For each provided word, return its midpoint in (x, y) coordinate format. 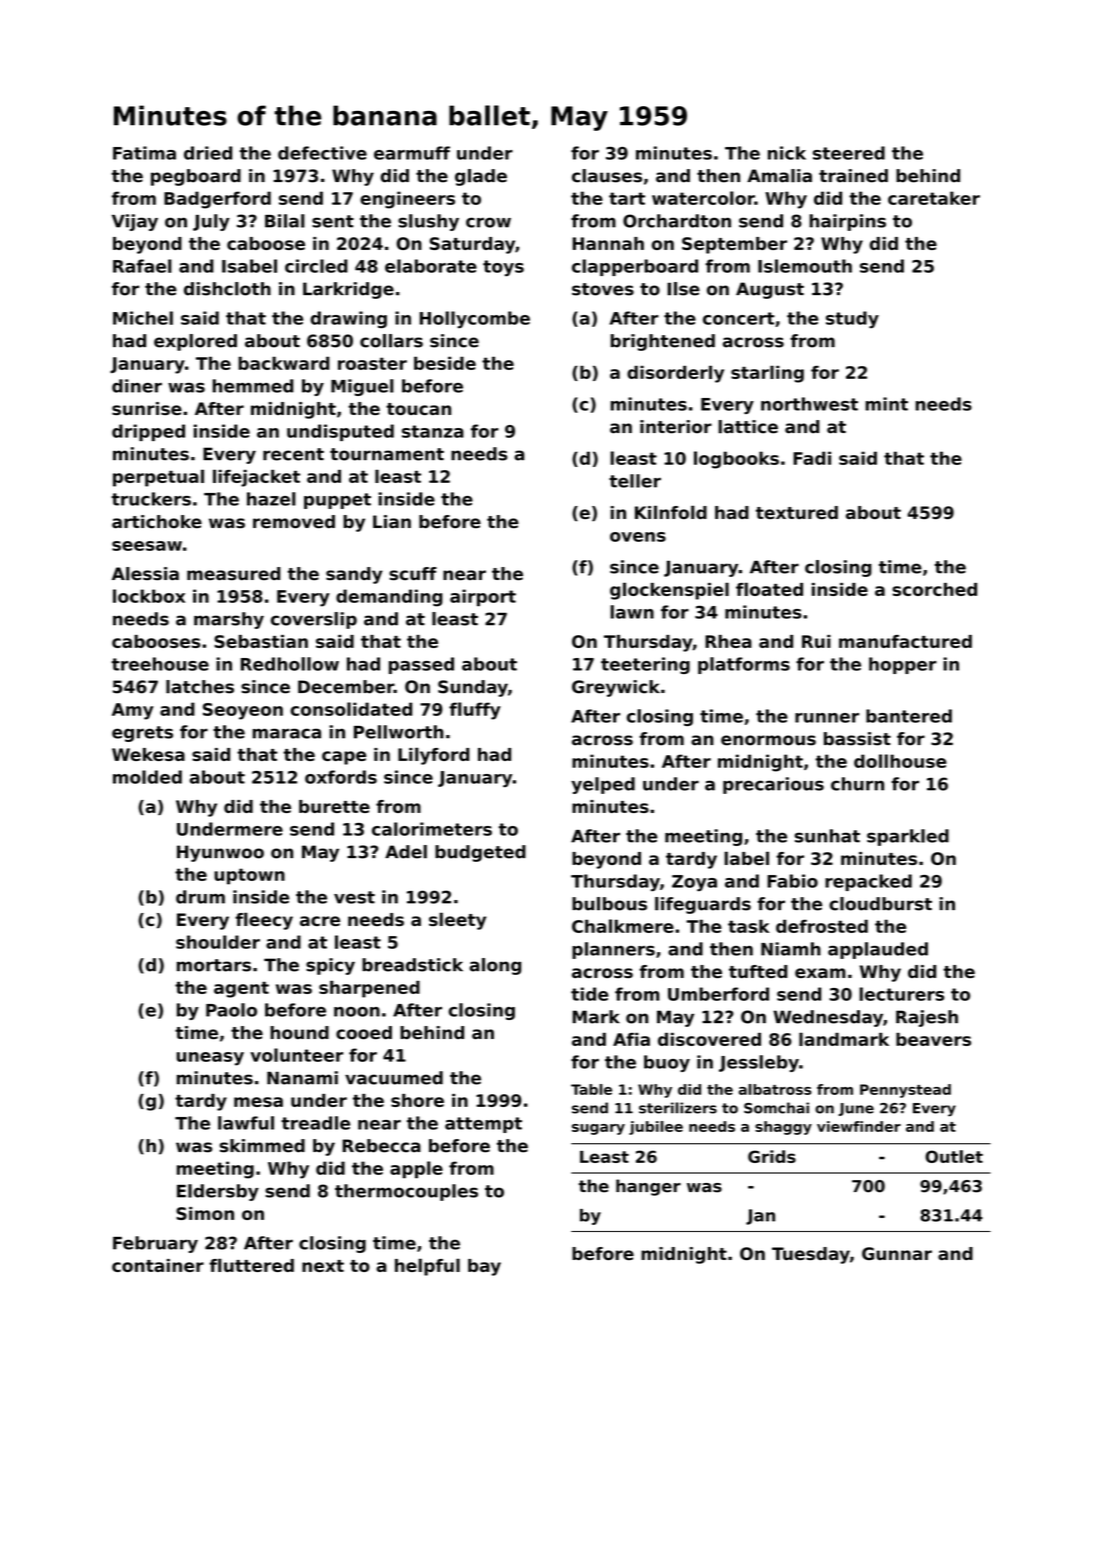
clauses (607, 176)
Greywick (616, 688)
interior (676, 427)
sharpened (369, 989)
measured (233, 574)
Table (591, 1089)
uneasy (210, 1059)
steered (849, 153)
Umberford (718, 994)
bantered (909, 716)
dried (208, 153)
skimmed (262, 1146)
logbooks (736, 460)
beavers (933, 1039)
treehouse (160, 664)
